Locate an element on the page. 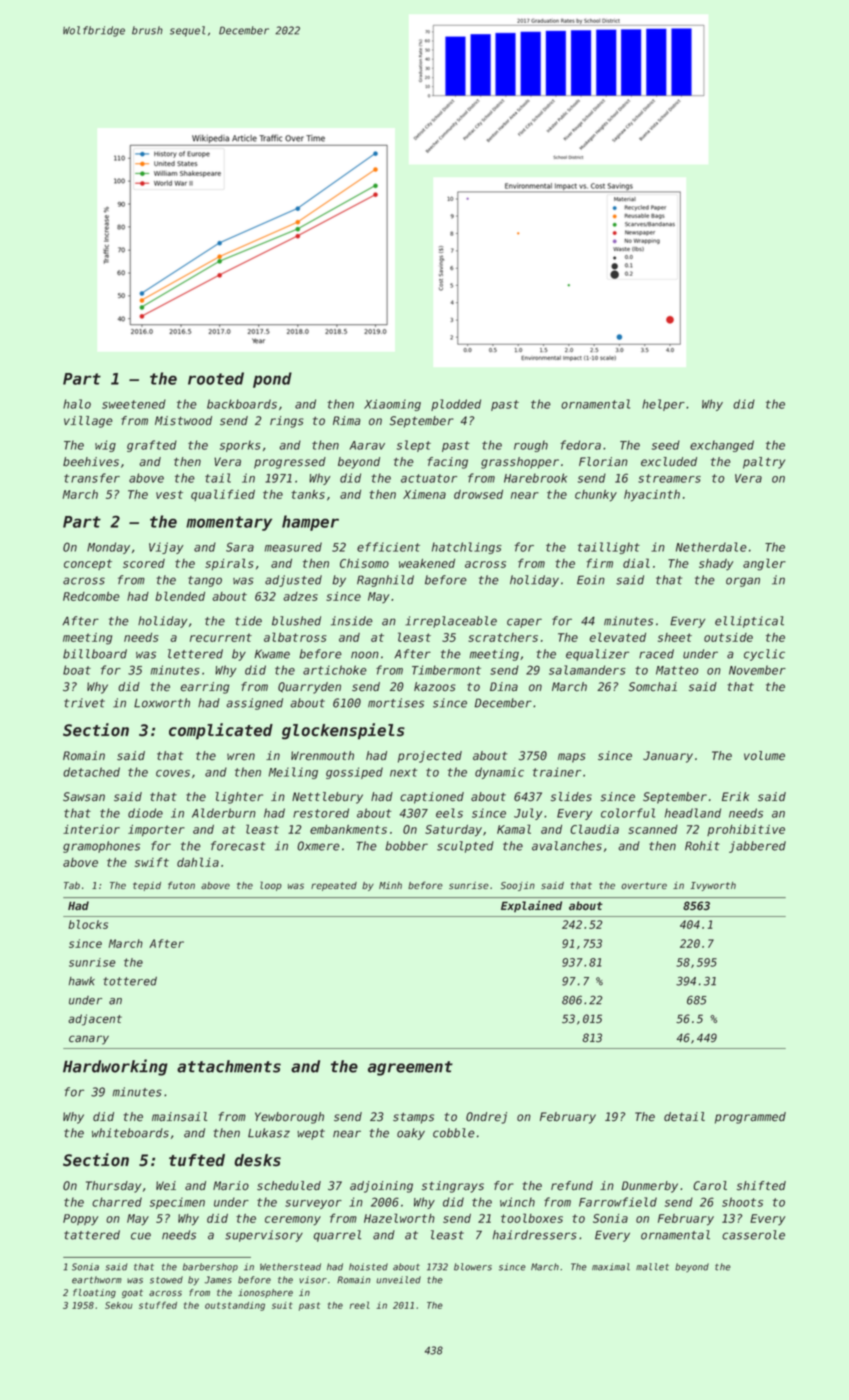  volume is located at coordinates (764, 756).
